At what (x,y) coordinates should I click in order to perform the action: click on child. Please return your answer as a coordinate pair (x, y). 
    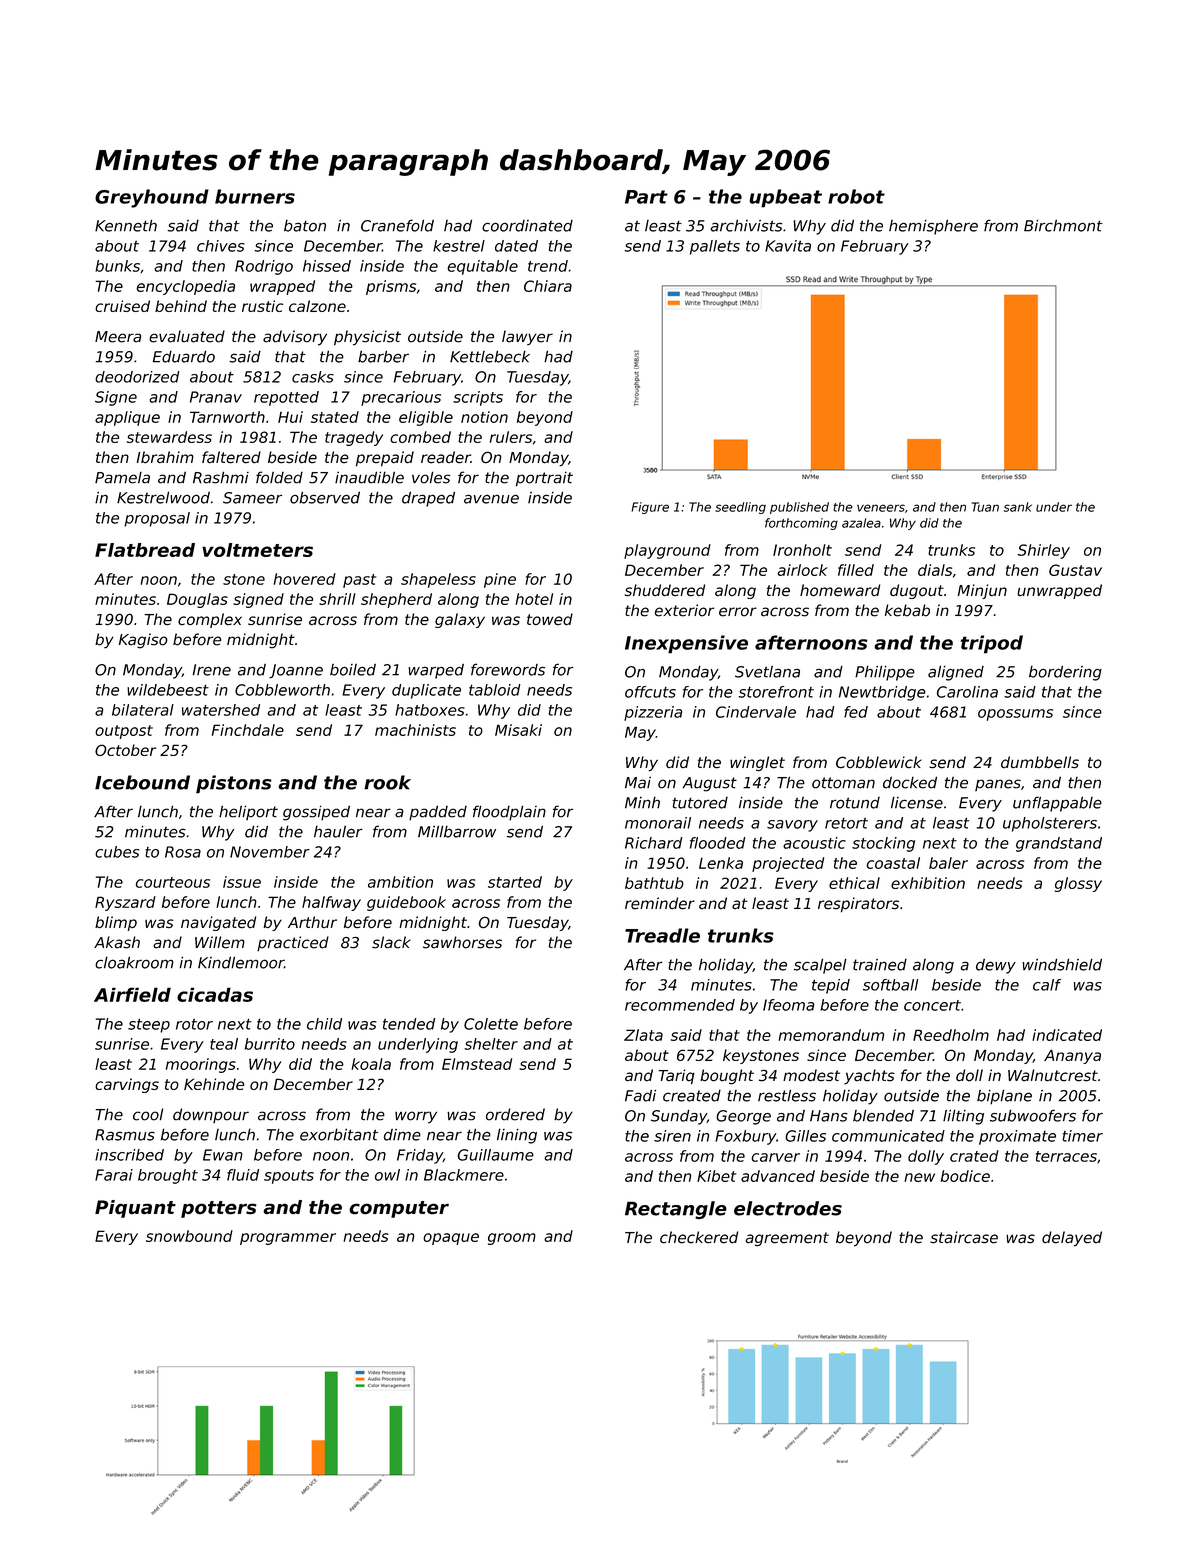
    Looking at the image, I should click on (324, 1024).
